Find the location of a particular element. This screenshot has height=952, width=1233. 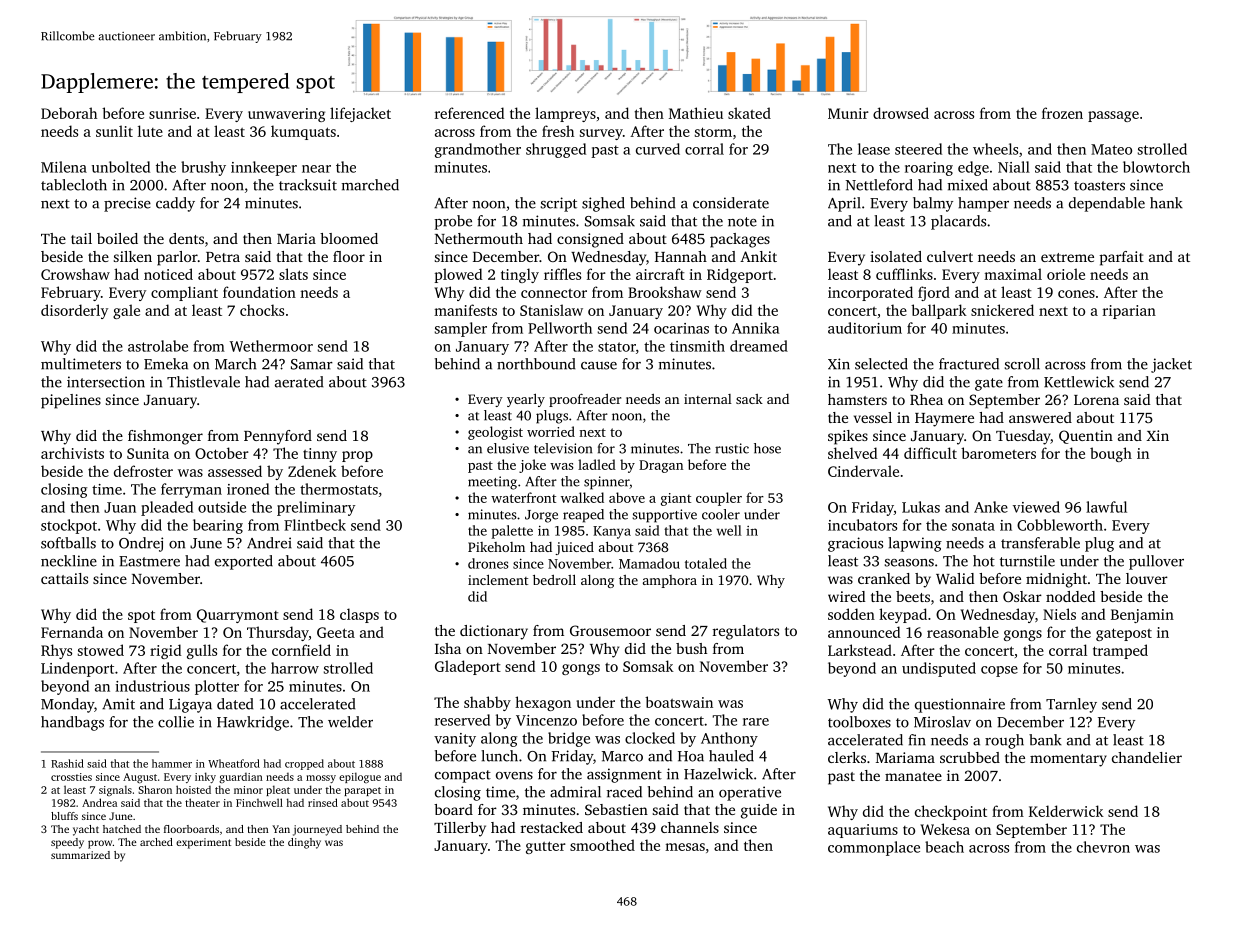

turnstile is located at coordinates (1027, 561).
